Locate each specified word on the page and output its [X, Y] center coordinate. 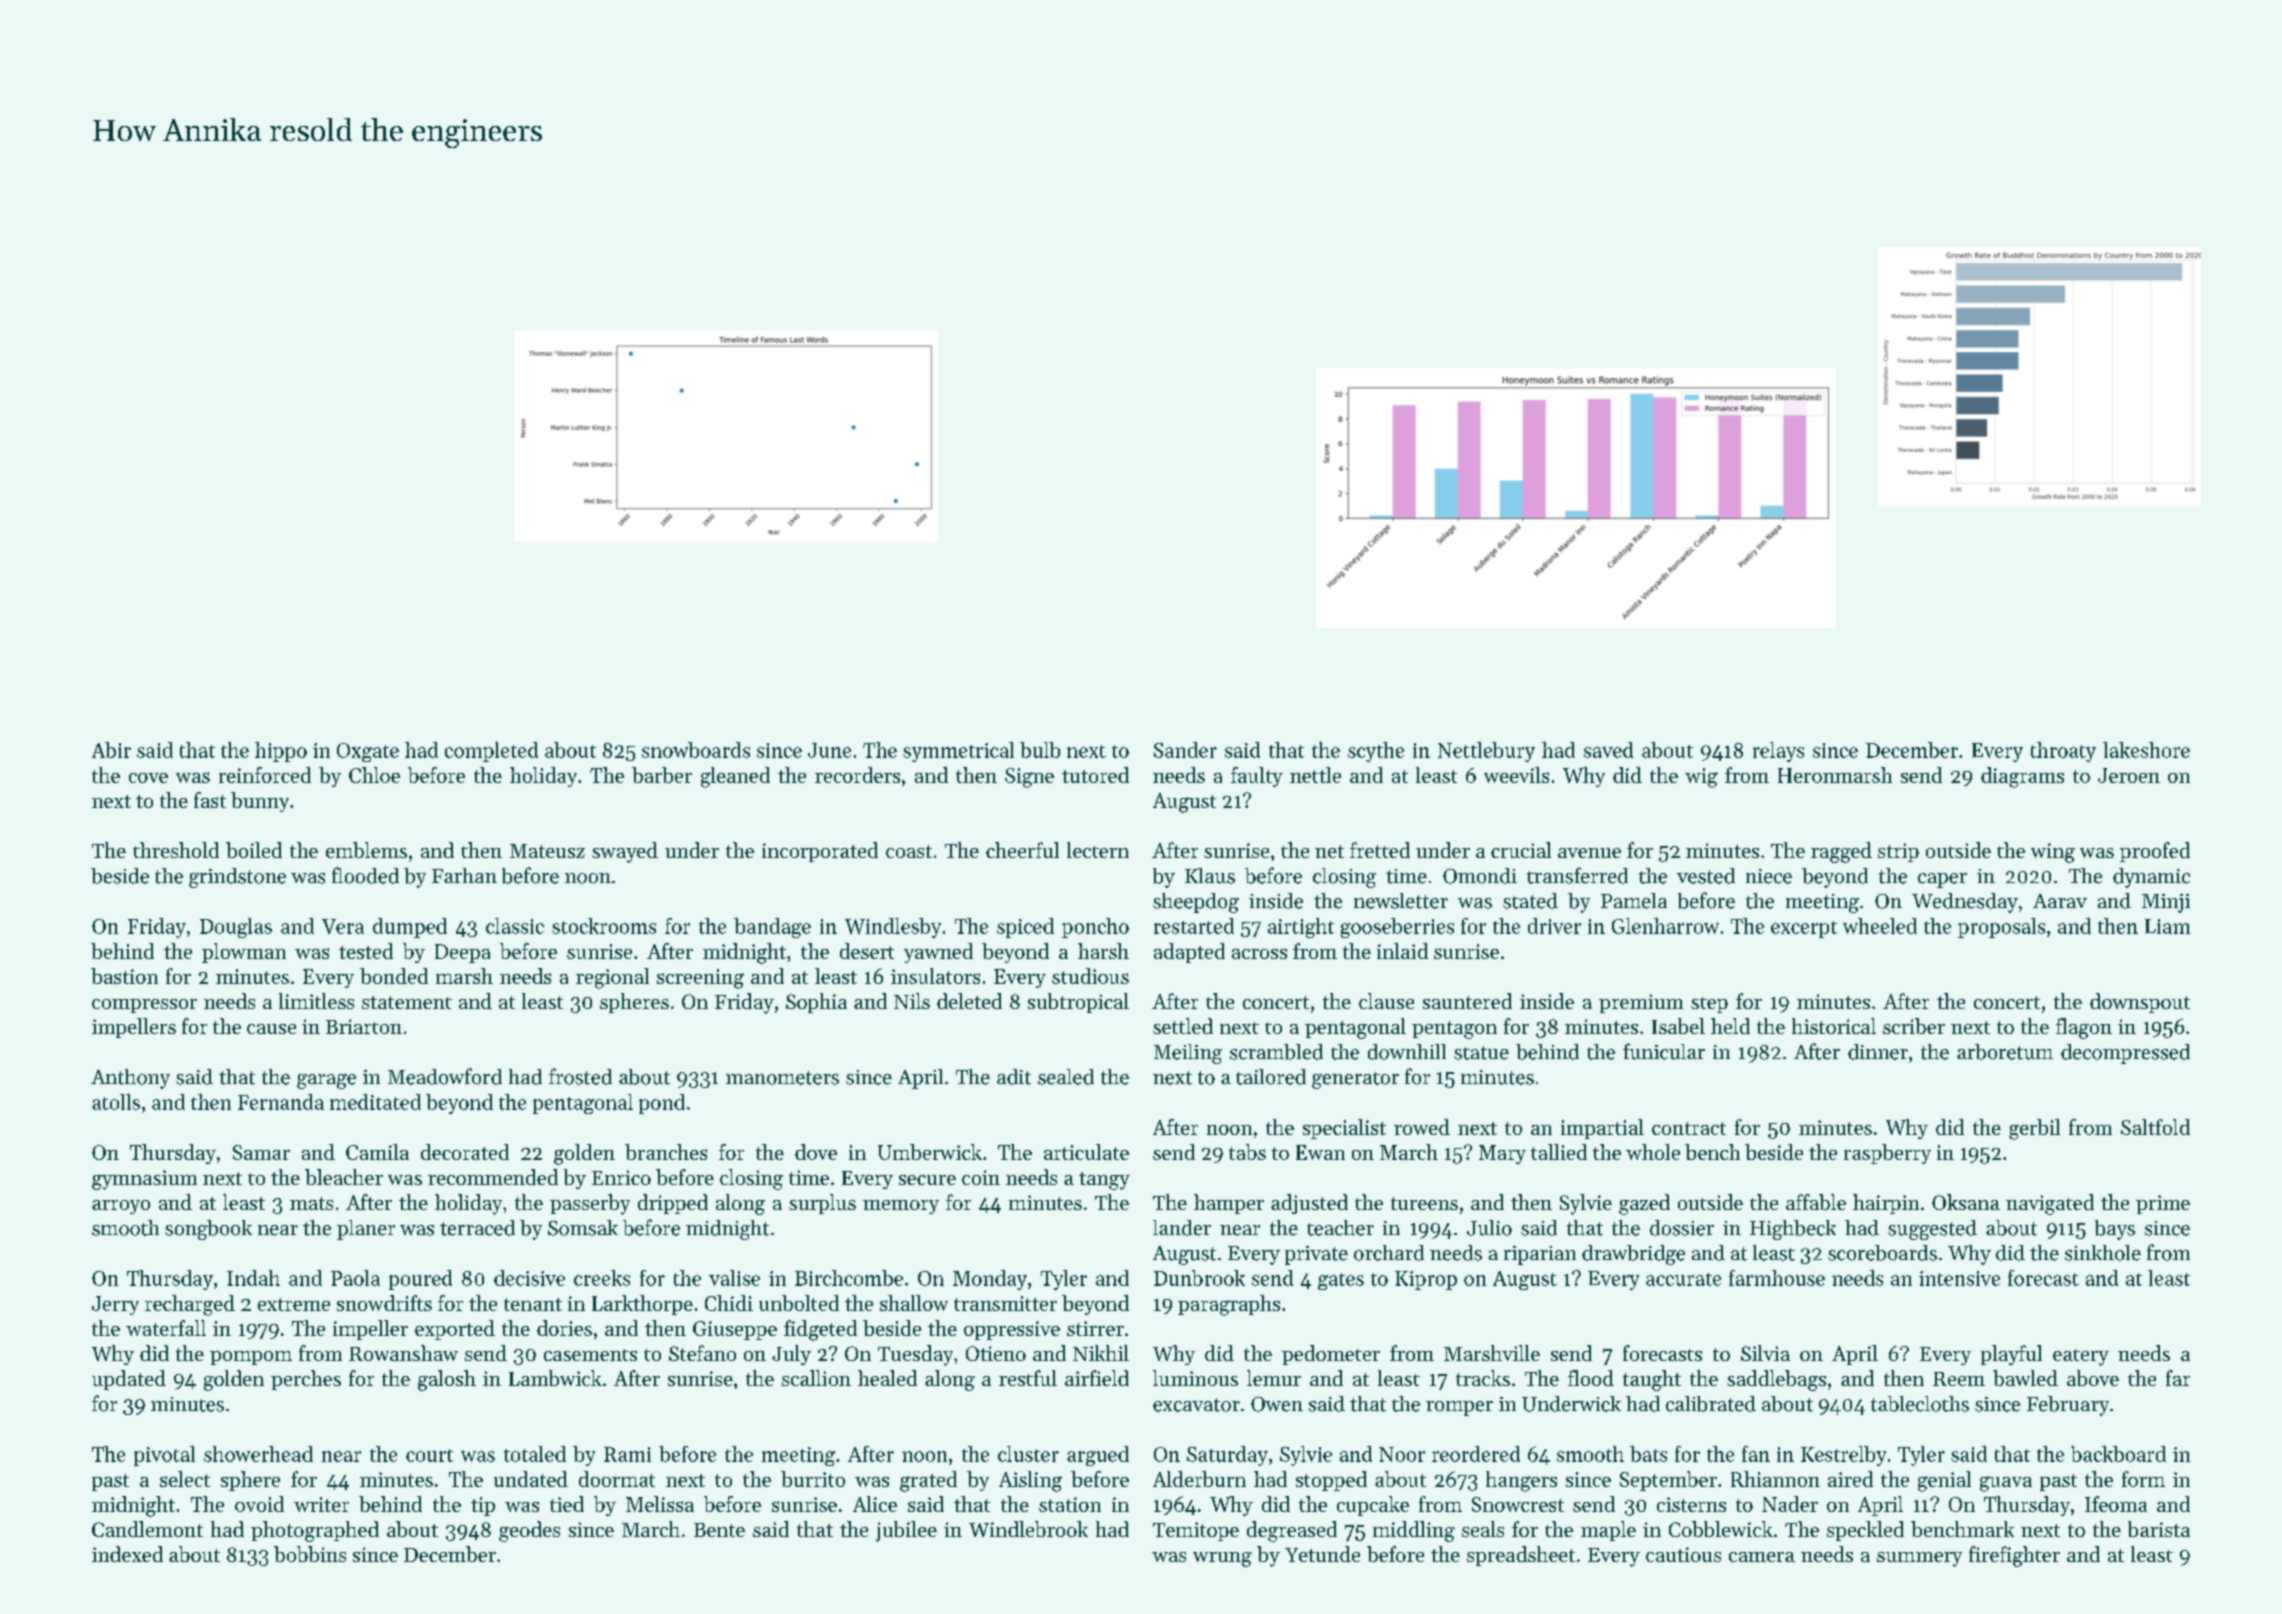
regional [612, 978]
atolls [116, 1102]
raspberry [1887, 1154]
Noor [1402, 1454]
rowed [1422, 1127]
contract [1689, 1128]
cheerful [1022, 850]
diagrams [2022, 777]
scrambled [1276, 1052]
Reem [1959, 1379]
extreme [294, 1304]
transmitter [1005, 1303]
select [185, 1479]
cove [148, 778]
